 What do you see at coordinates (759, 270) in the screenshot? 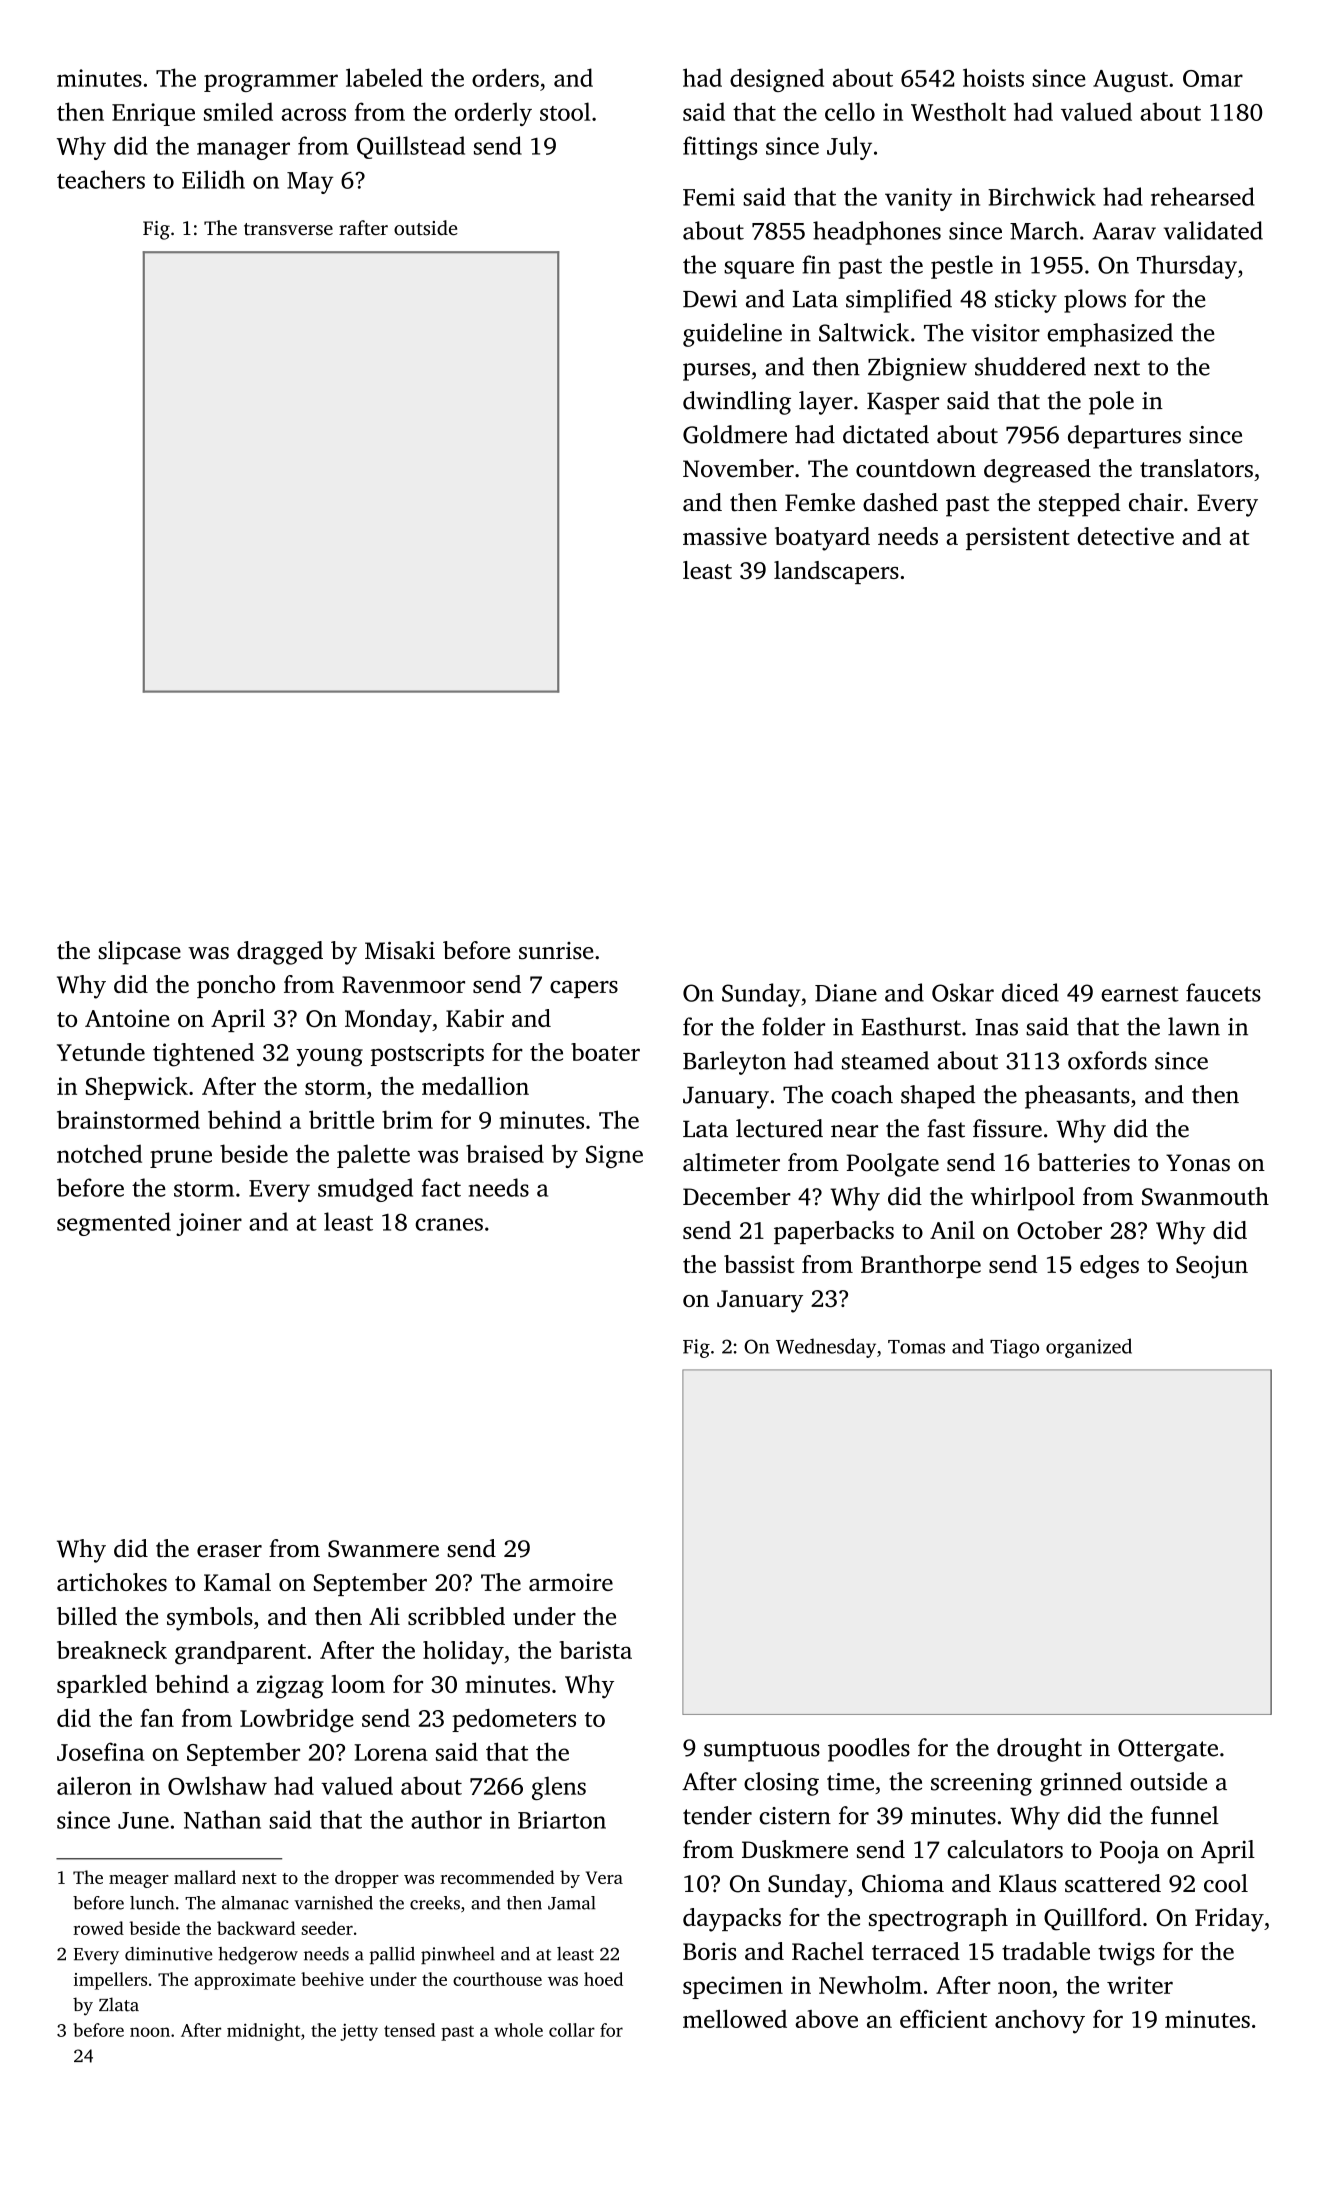
I see `square` at bounding box center [759, 270].
